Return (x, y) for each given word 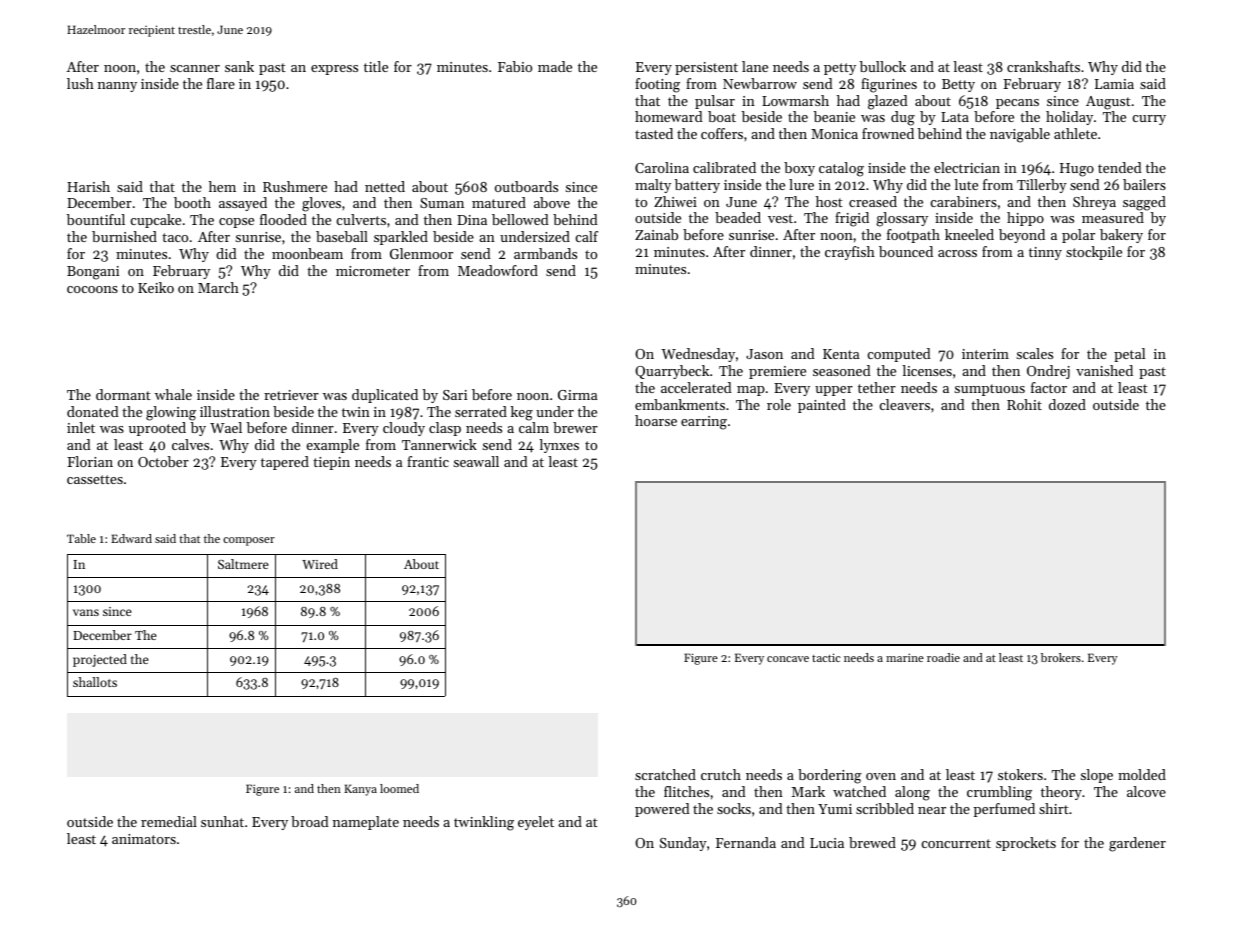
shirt (1054, 808)
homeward (669, 116)
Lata (955, 117)
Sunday (683, 844)
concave (788, 659)
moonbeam (307, 253)
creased (873, 201)
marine (905, 657)
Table (81, 538)
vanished (1104, 370)
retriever (291, 395)
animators (144, 839)
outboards (526, 186)
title (376, 66)
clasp (445, 429)
